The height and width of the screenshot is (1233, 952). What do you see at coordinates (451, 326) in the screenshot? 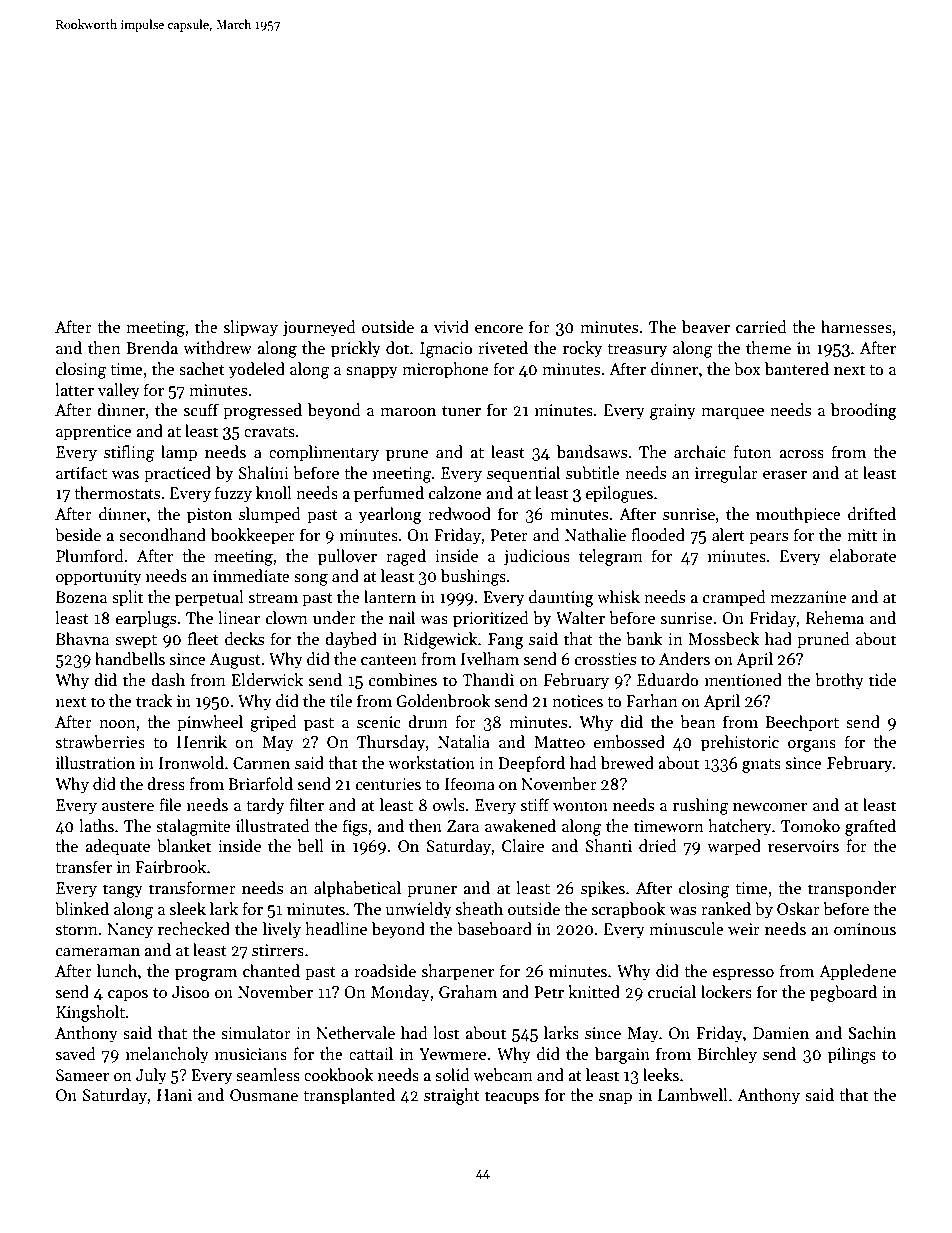
I see `vivid` at bounding box center [451, 326].
